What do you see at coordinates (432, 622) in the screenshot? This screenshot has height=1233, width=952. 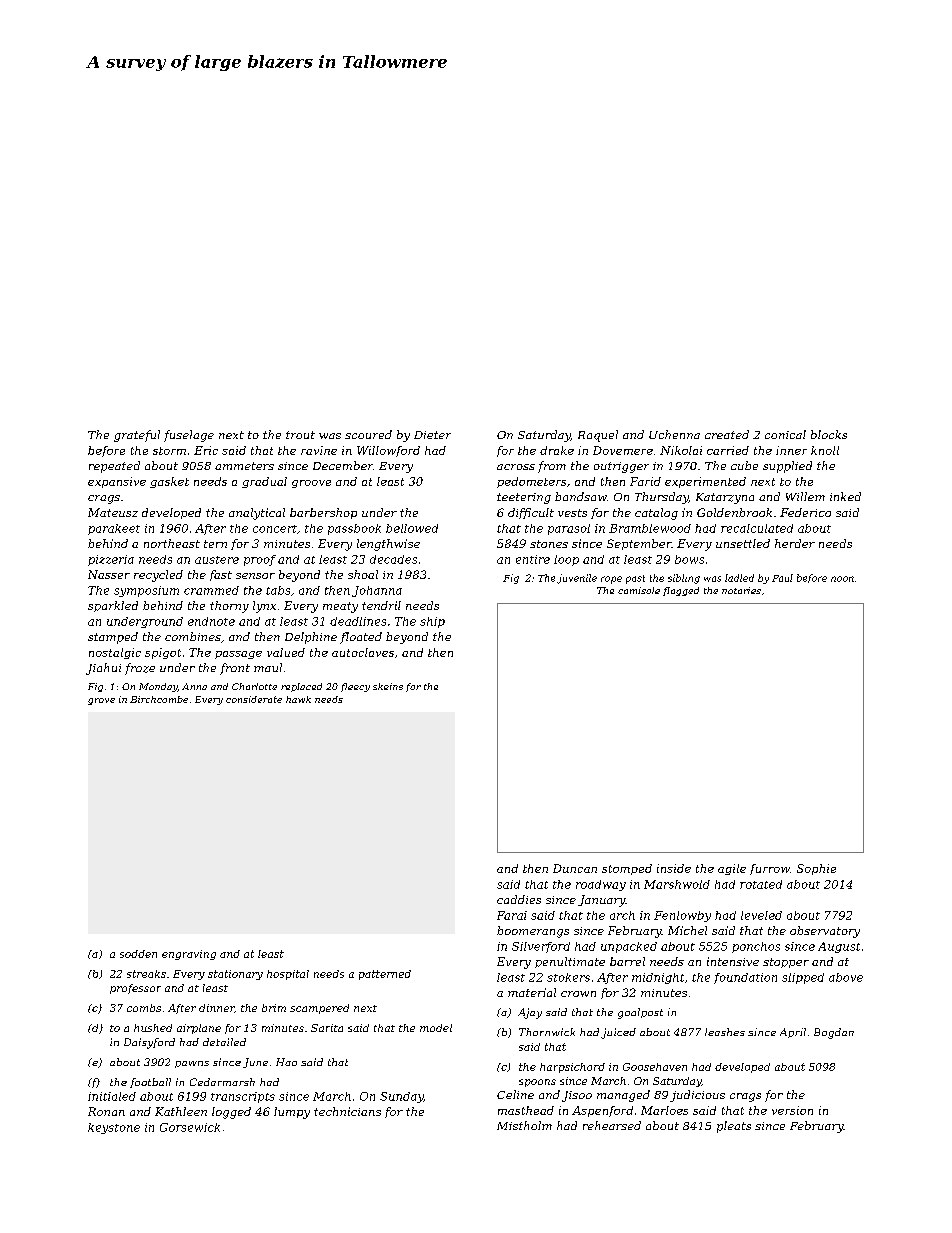 I see `ship` at bounding box center [432, 622].
